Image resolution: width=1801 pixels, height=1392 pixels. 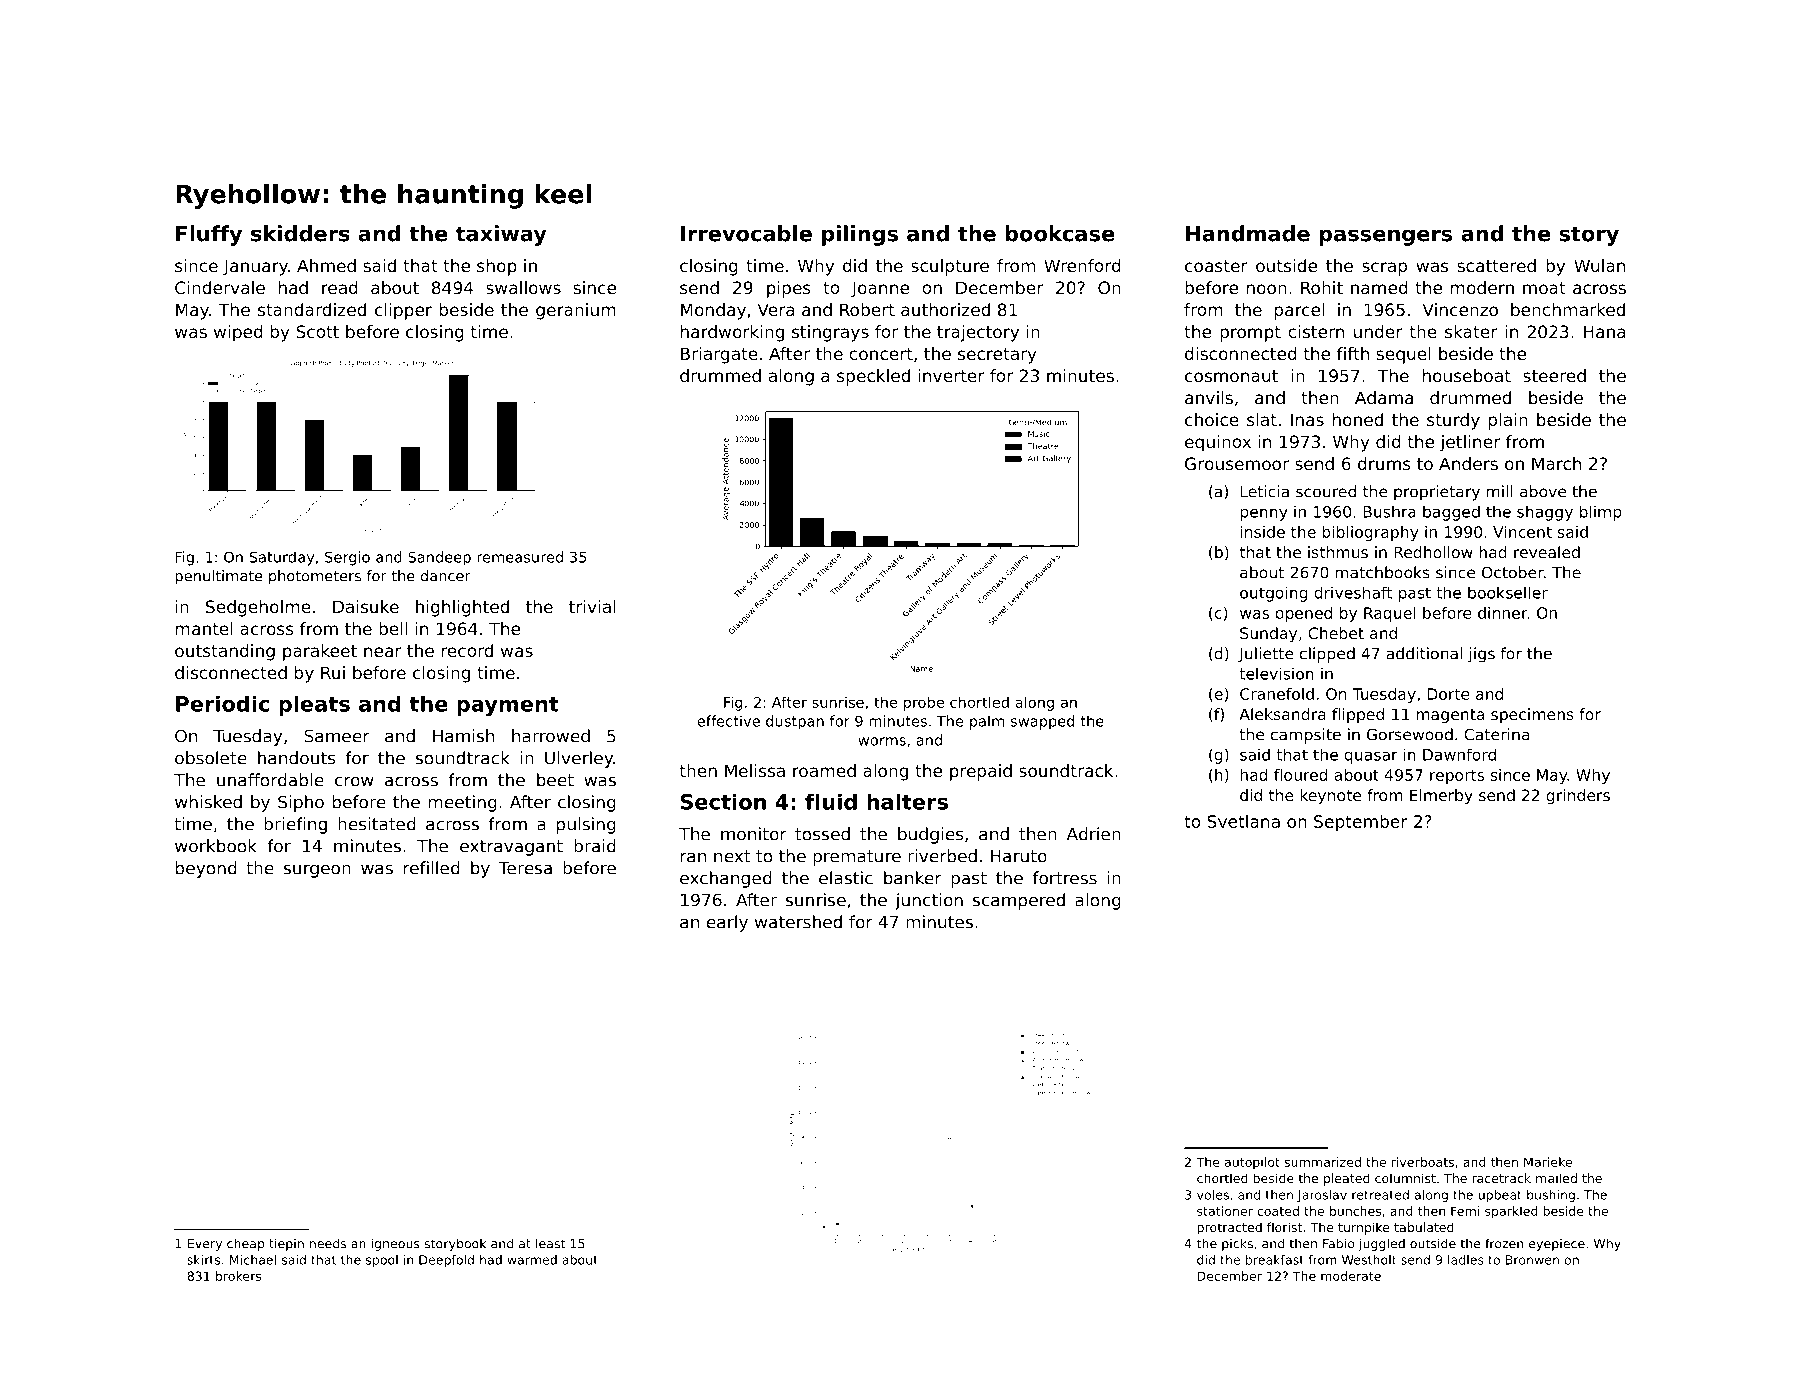 What do you see at coordinates (592, 606) in the screenshot?
I see `trivial` at bounding box center [592, 606].
